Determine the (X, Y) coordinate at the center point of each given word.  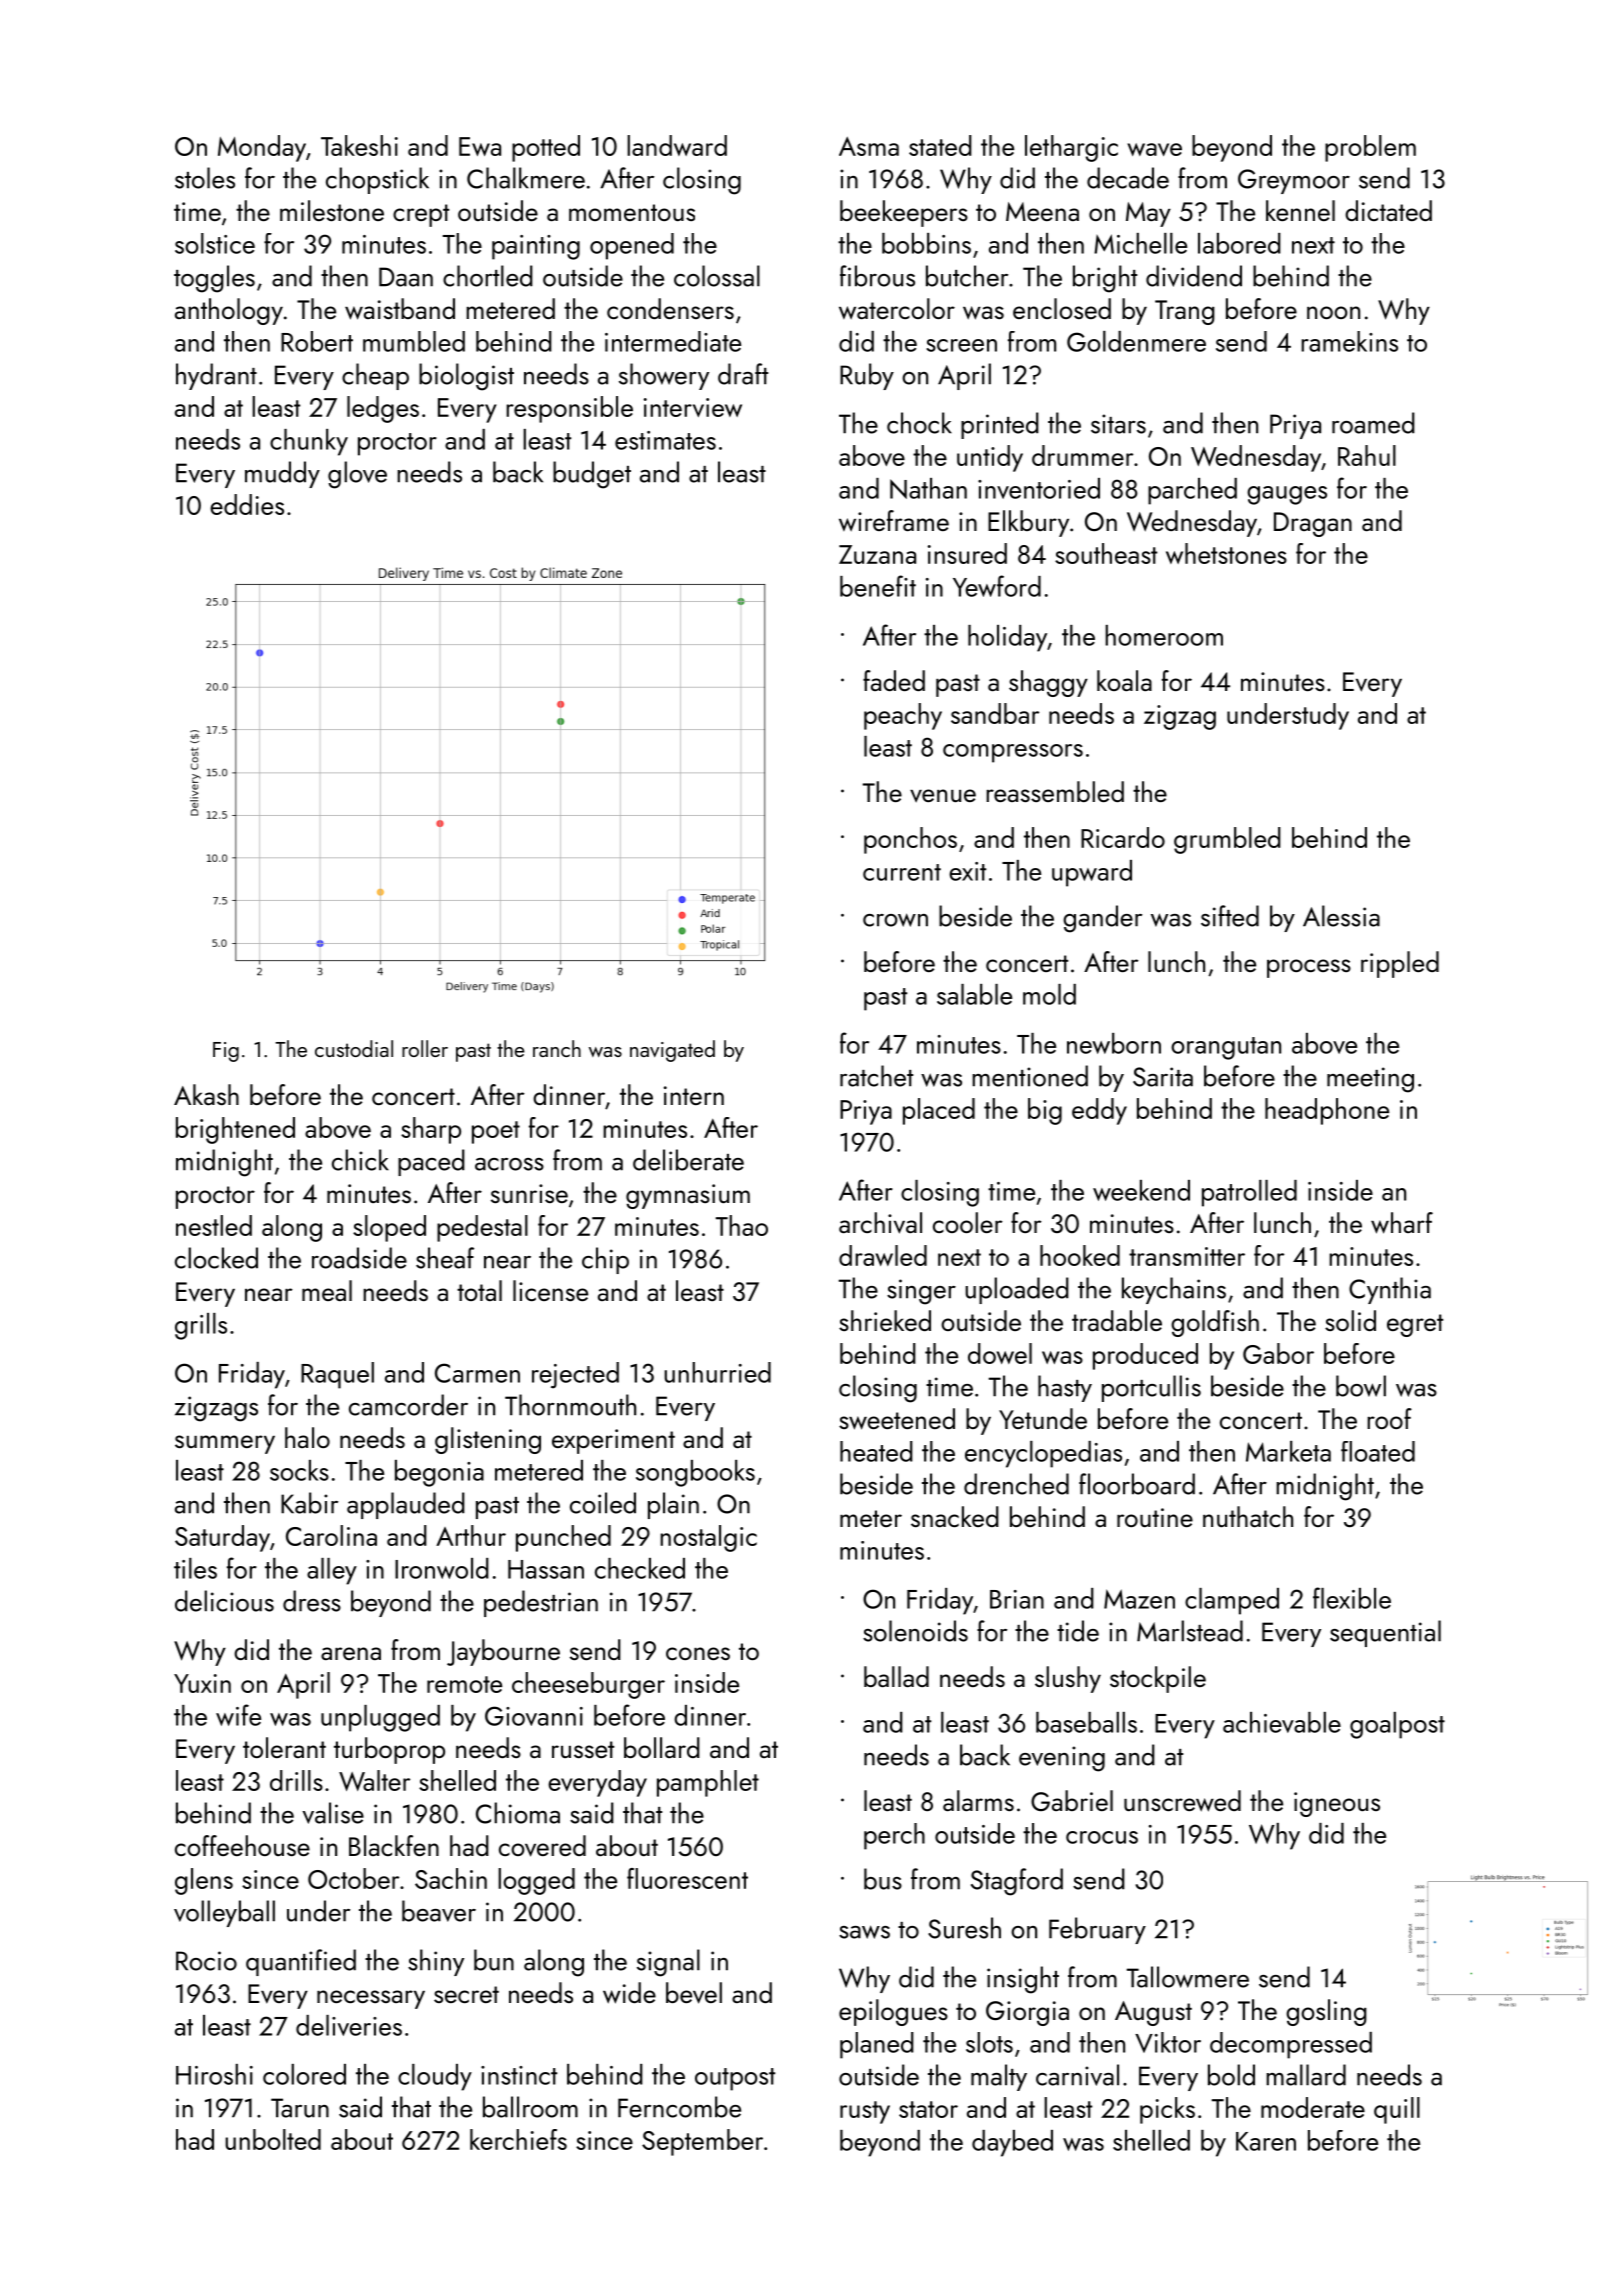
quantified (301, 1962)
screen (961, 345)
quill (1397, 2110)
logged (536, 1881)
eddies (247, 504)
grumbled (1227, 840)
